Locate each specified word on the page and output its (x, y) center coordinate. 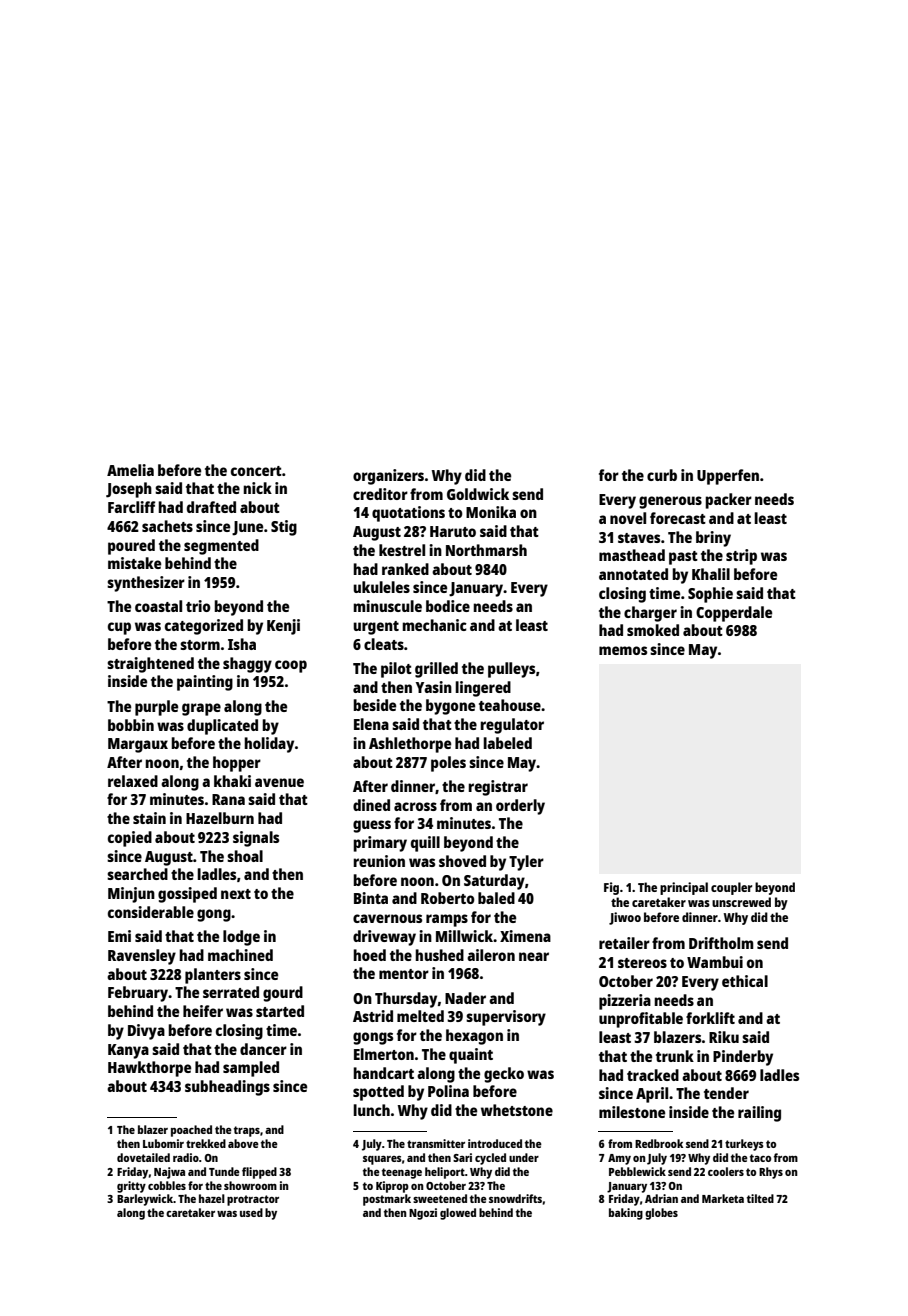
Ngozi (423, 1214)
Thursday (406, 1000)
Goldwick (478, 494)
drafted (211, 507)
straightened (150, 665)
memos (623, 650)
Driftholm (721, 943)
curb (662, 475)
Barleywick (145, 1200)
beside (374, 705)
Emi (119, 936)
